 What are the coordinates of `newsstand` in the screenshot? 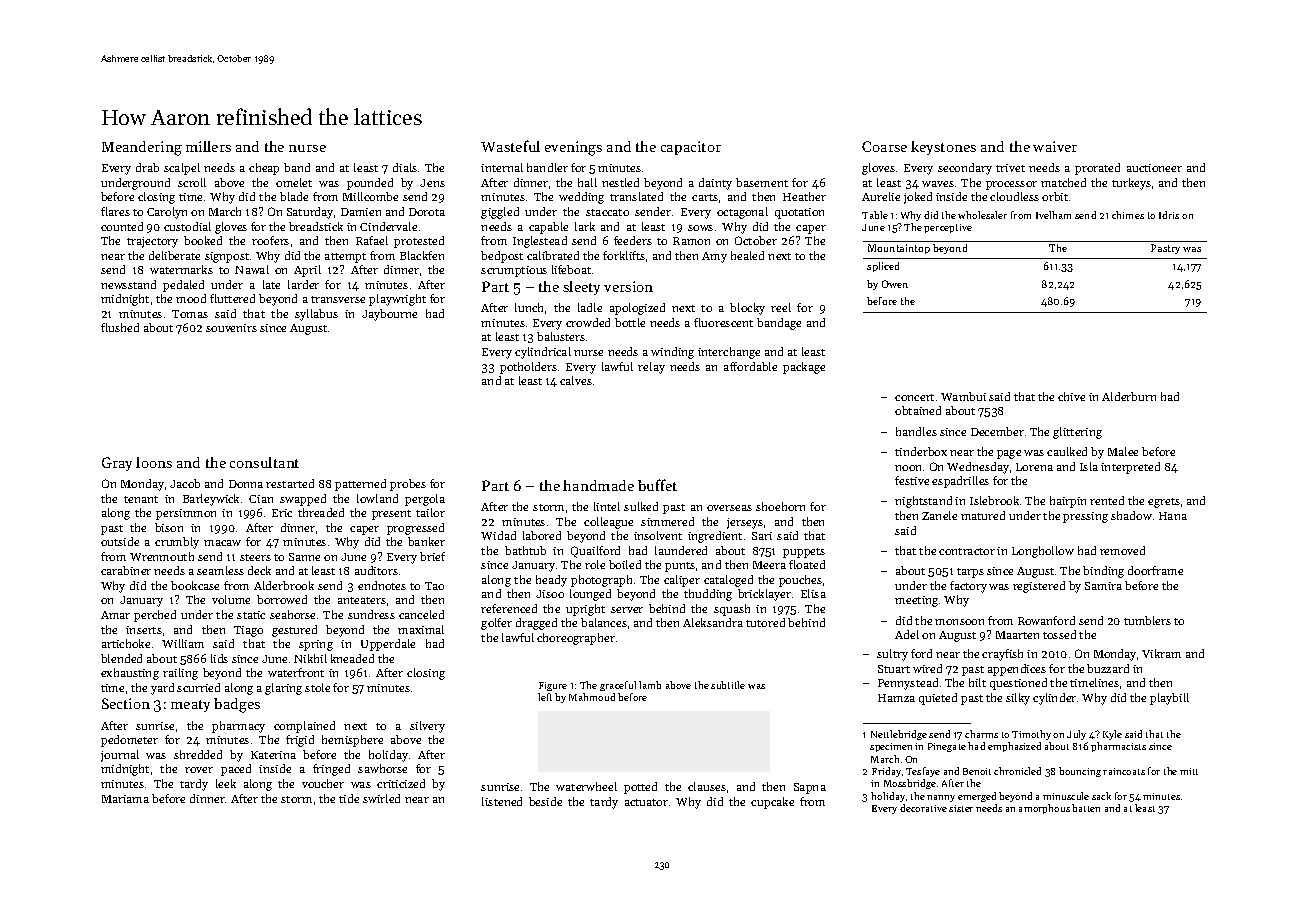 It's located at (128, 284).
